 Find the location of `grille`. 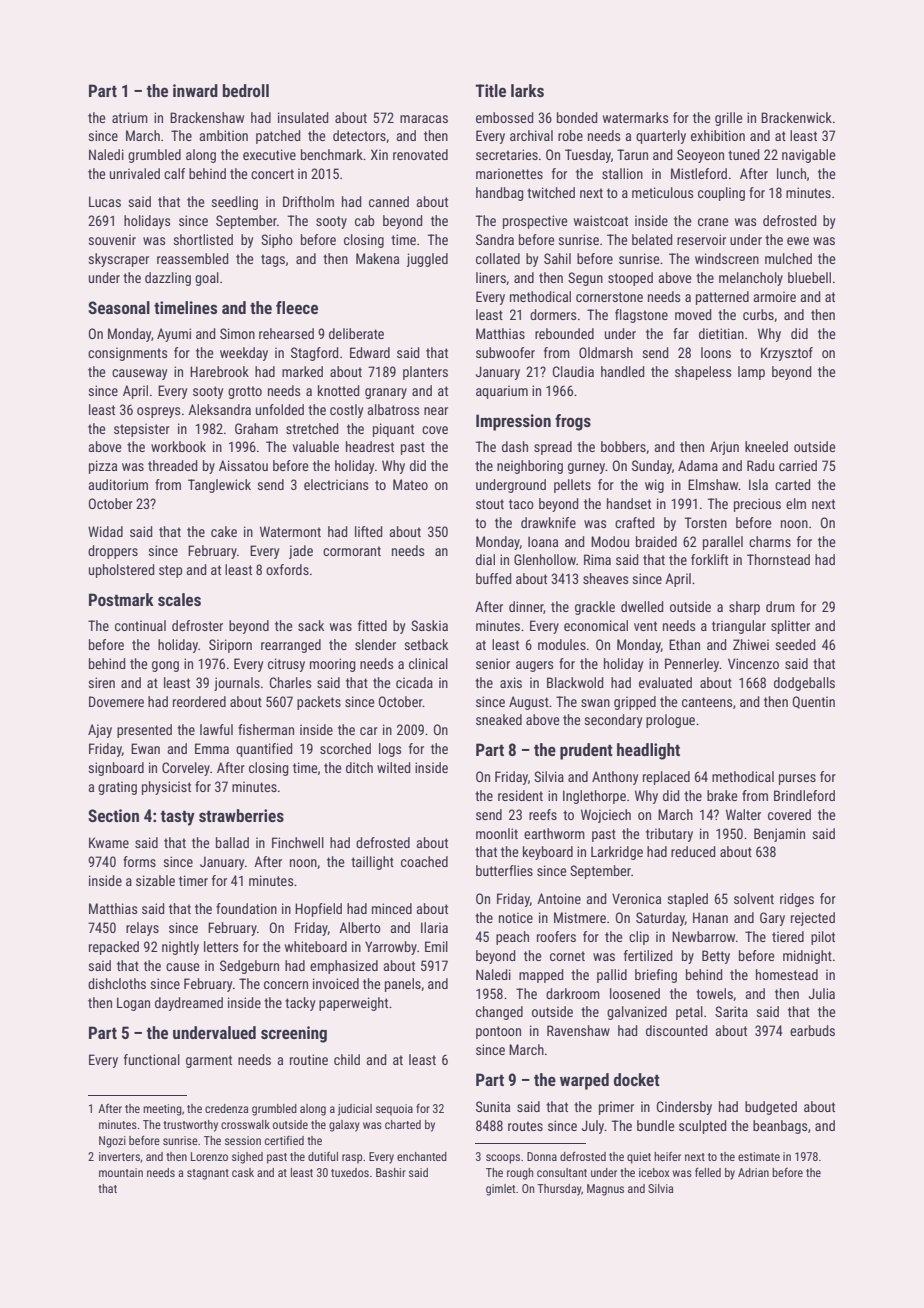

grille is located at coordinates (728, 119).
